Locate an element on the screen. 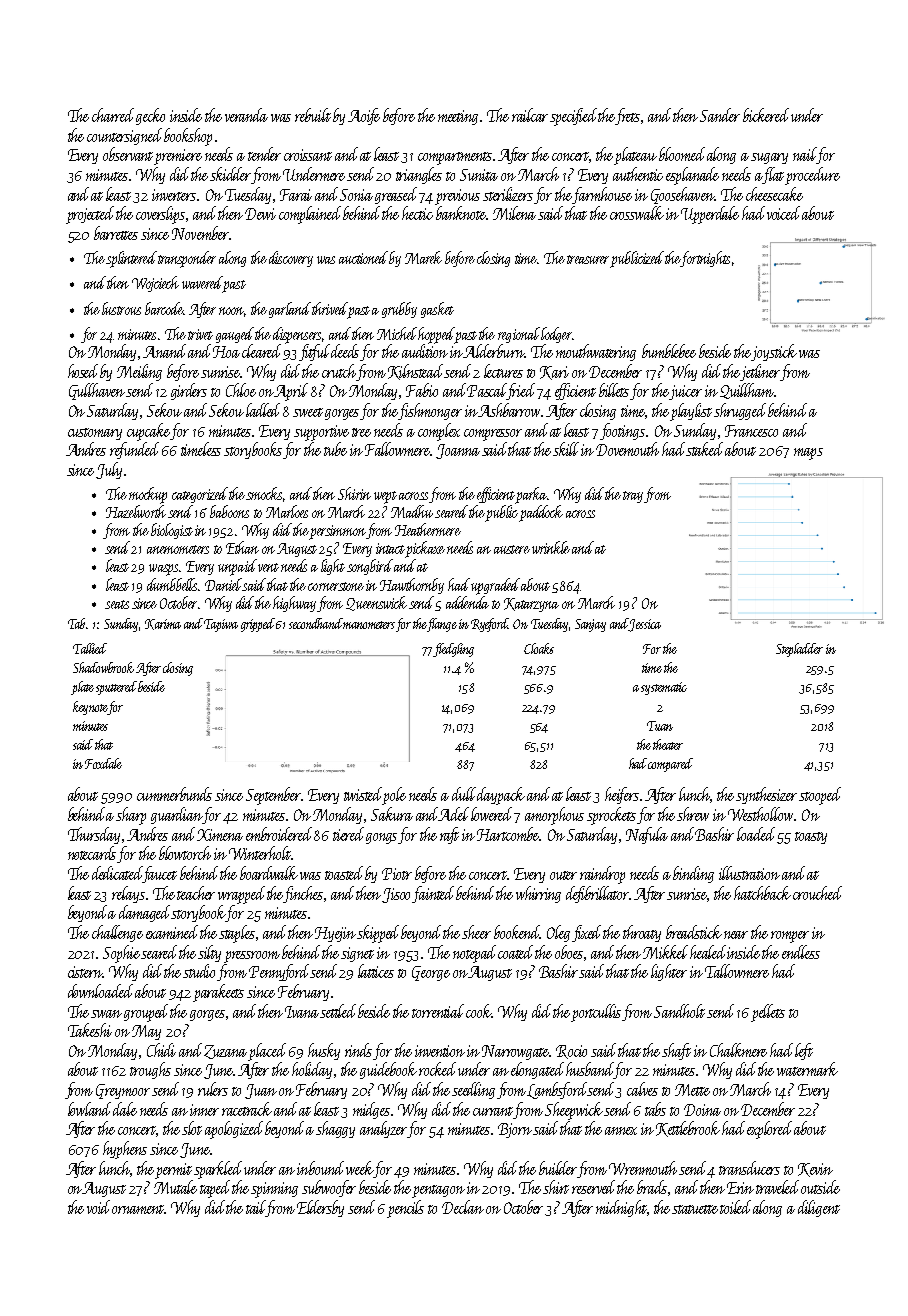  throaty is located at coordinates (642, 933).
